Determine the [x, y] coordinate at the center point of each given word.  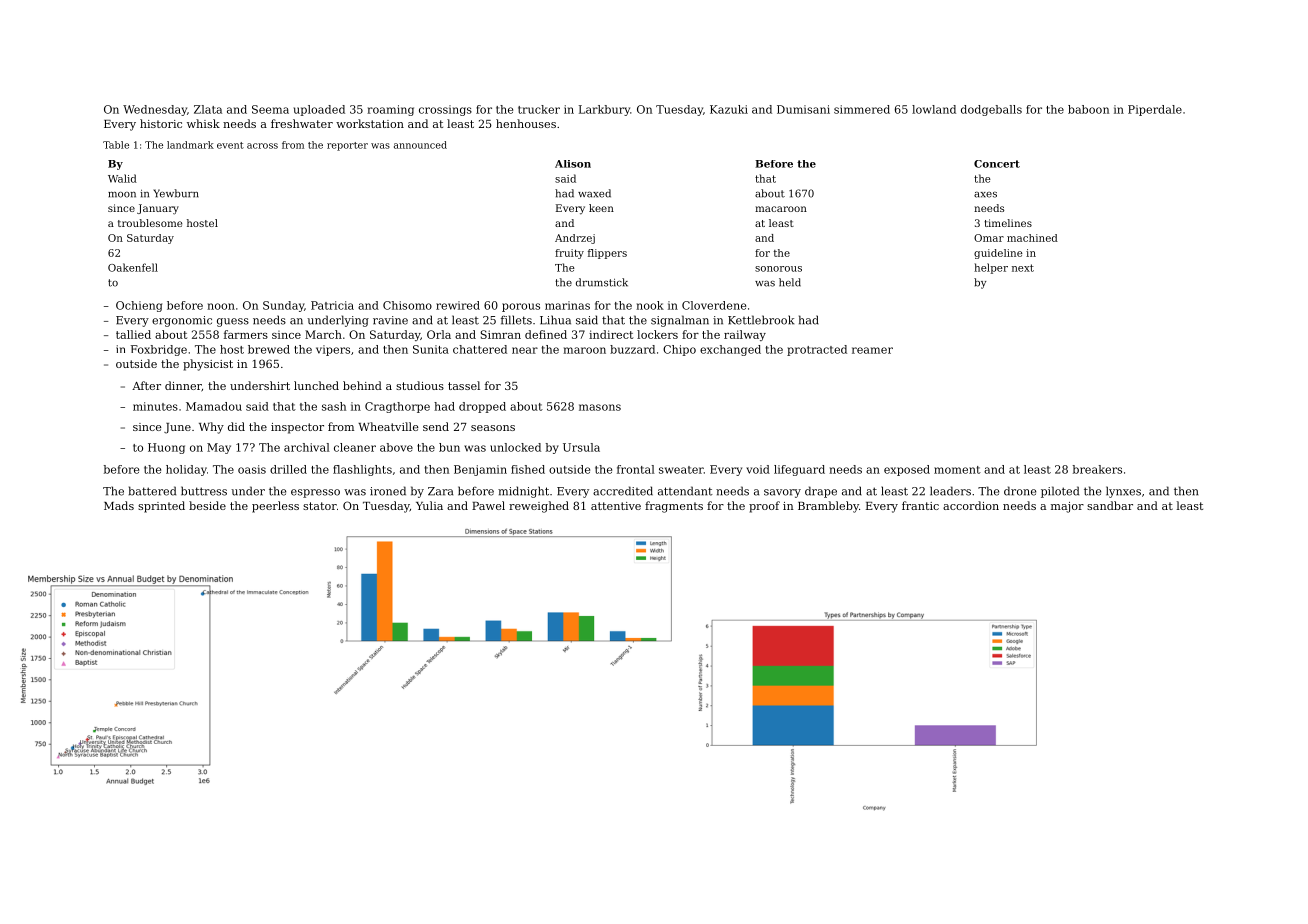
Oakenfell [133, 267]
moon [122, 195]
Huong [166, 448]
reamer [872, 350]
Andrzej [575, 239]
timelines [1008, 223]
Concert [997, 164]
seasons [493, 428]
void [758, 469]
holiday [186, 470]
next [1023, 268]
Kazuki [729, 109]
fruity [569, 254]
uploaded [319, 110]
